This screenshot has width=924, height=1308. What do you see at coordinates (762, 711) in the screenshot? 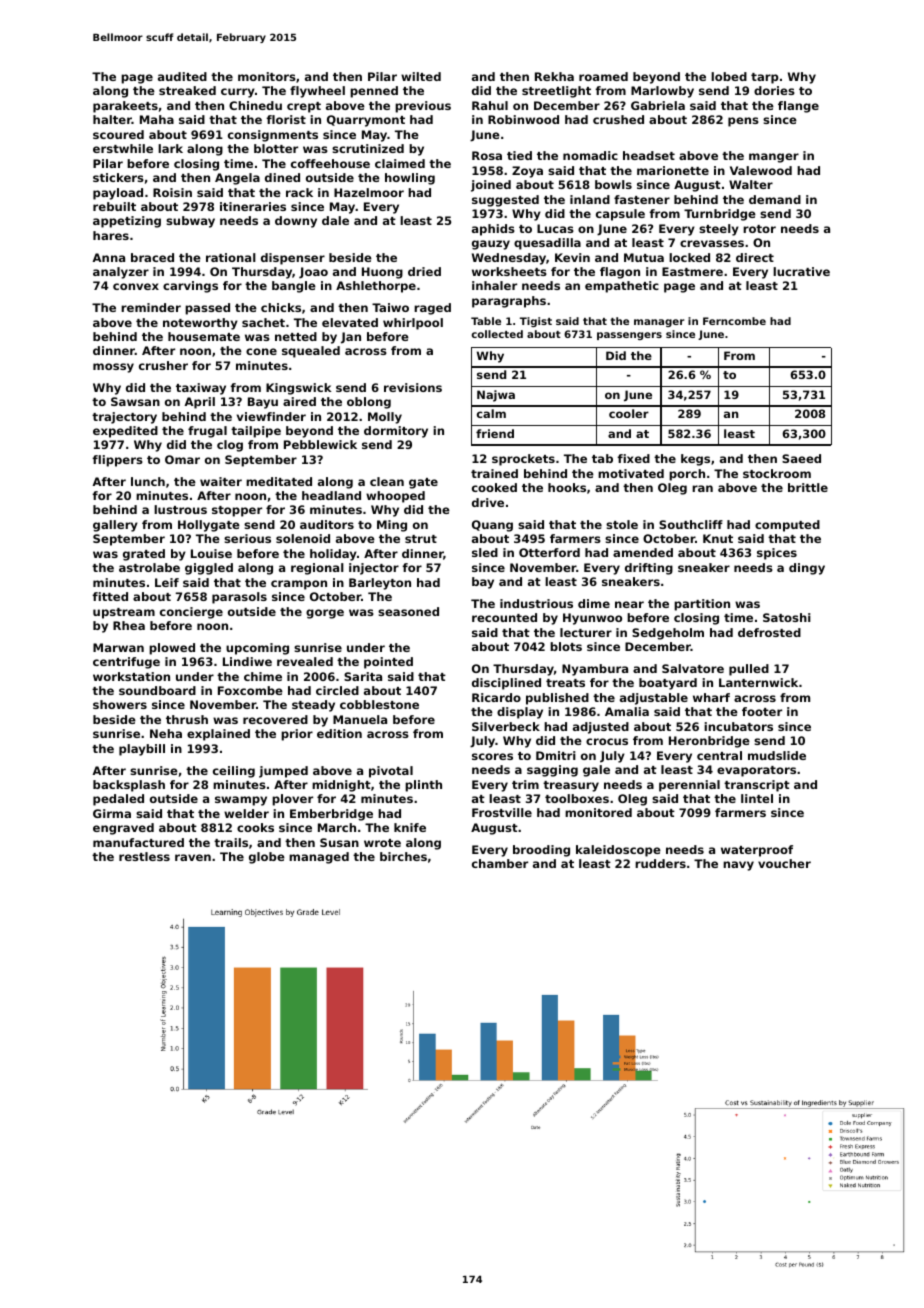
I see `footer` at bounding box center [762, 711].
